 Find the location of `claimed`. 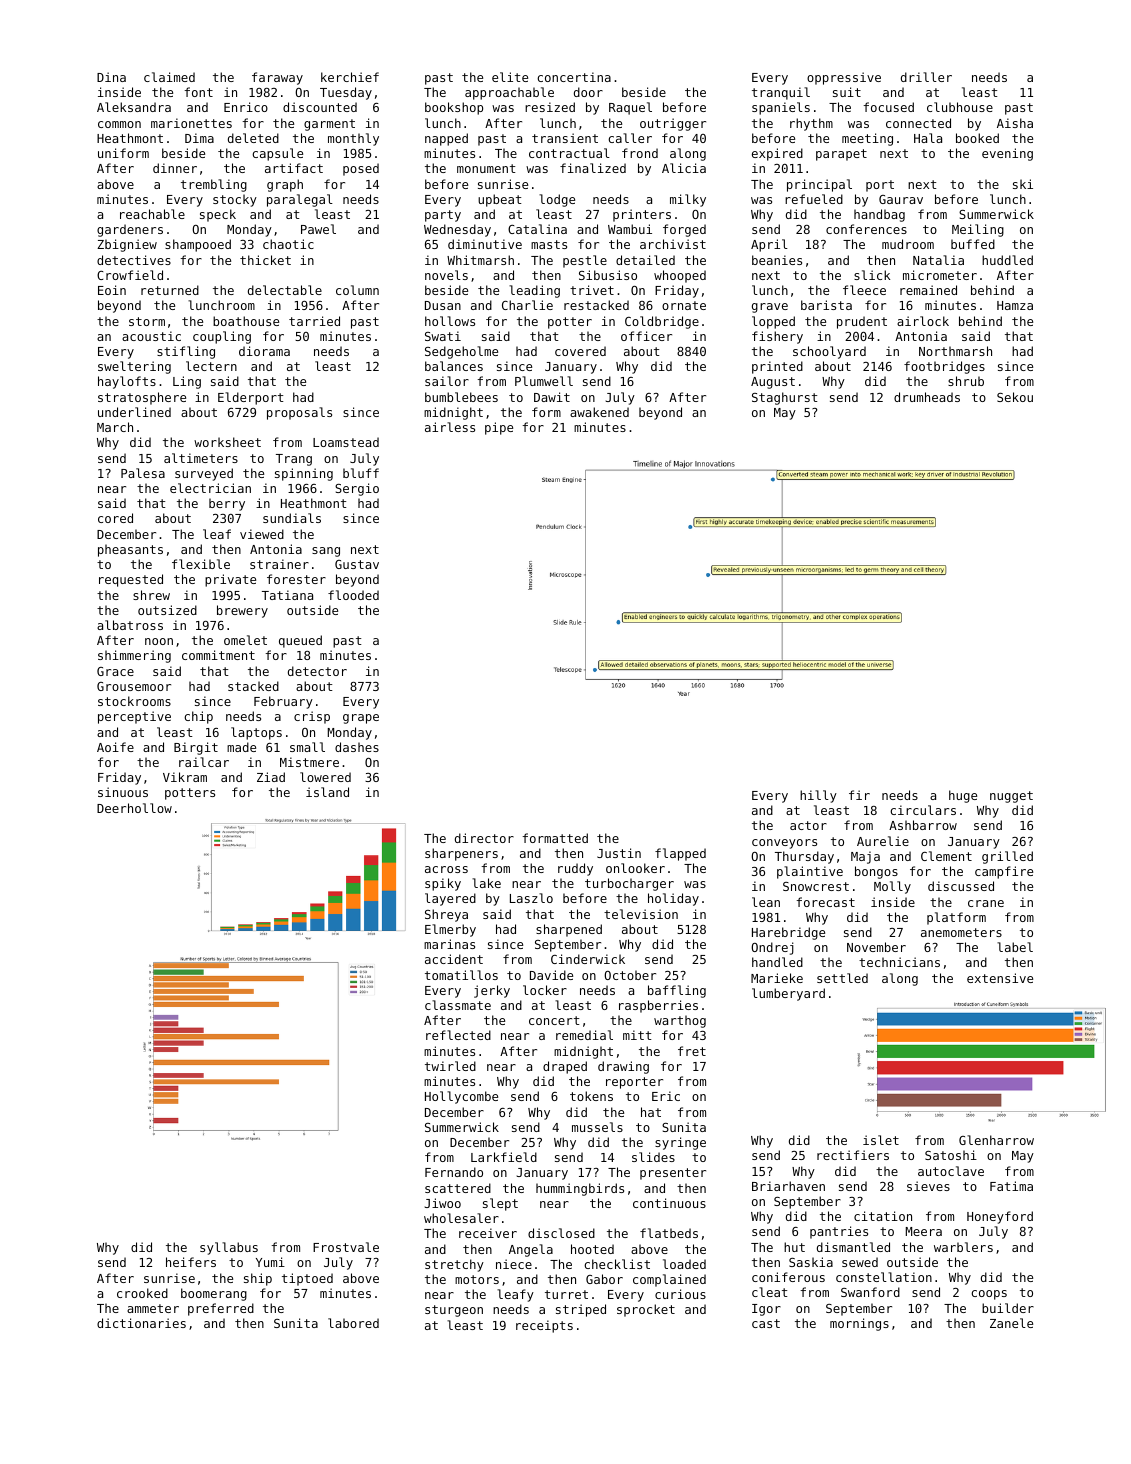

claimed is located at coordinates (169, 77).
